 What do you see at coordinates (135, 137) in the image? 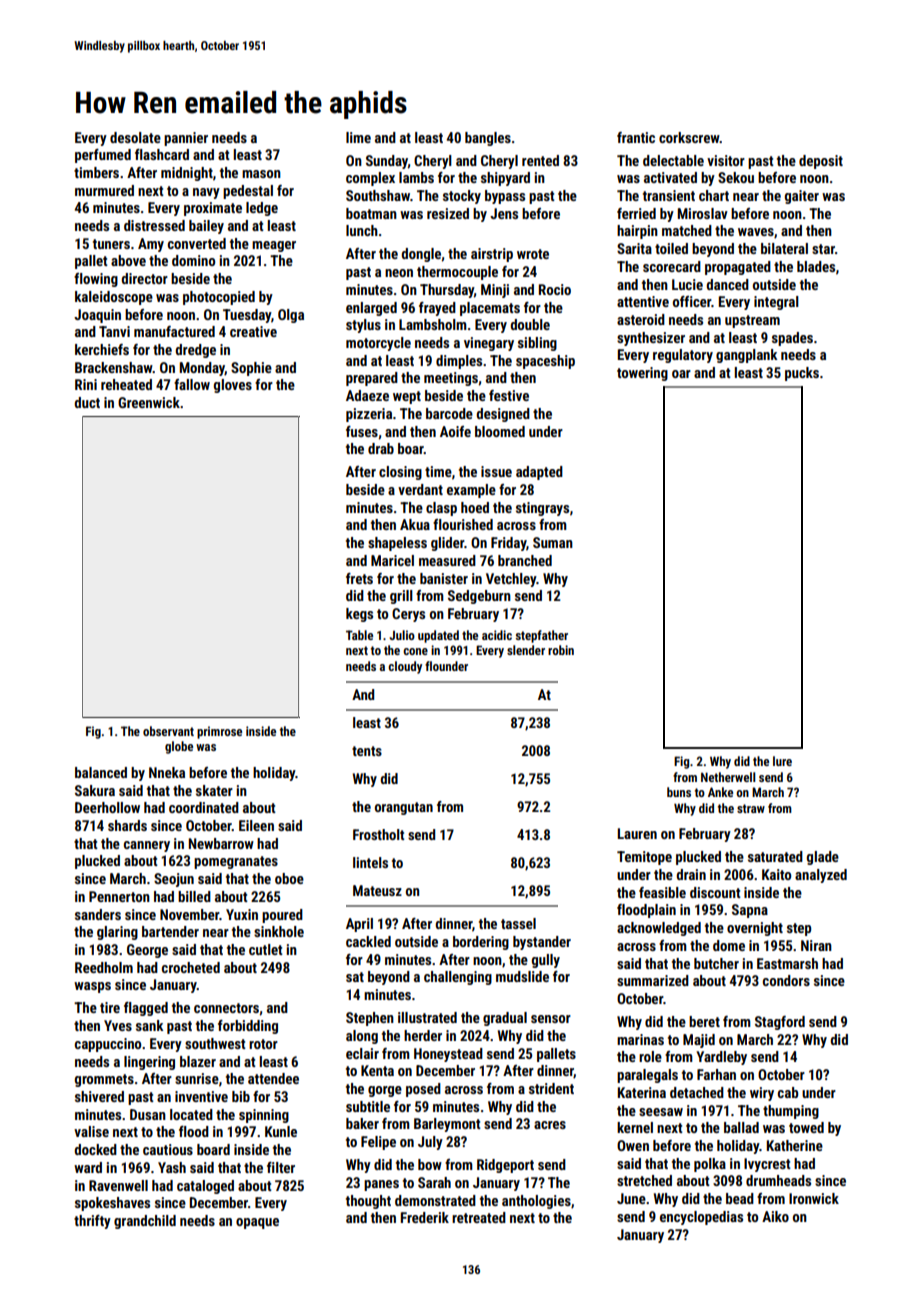
I see `desolate` at bounding box center [135, 137].
